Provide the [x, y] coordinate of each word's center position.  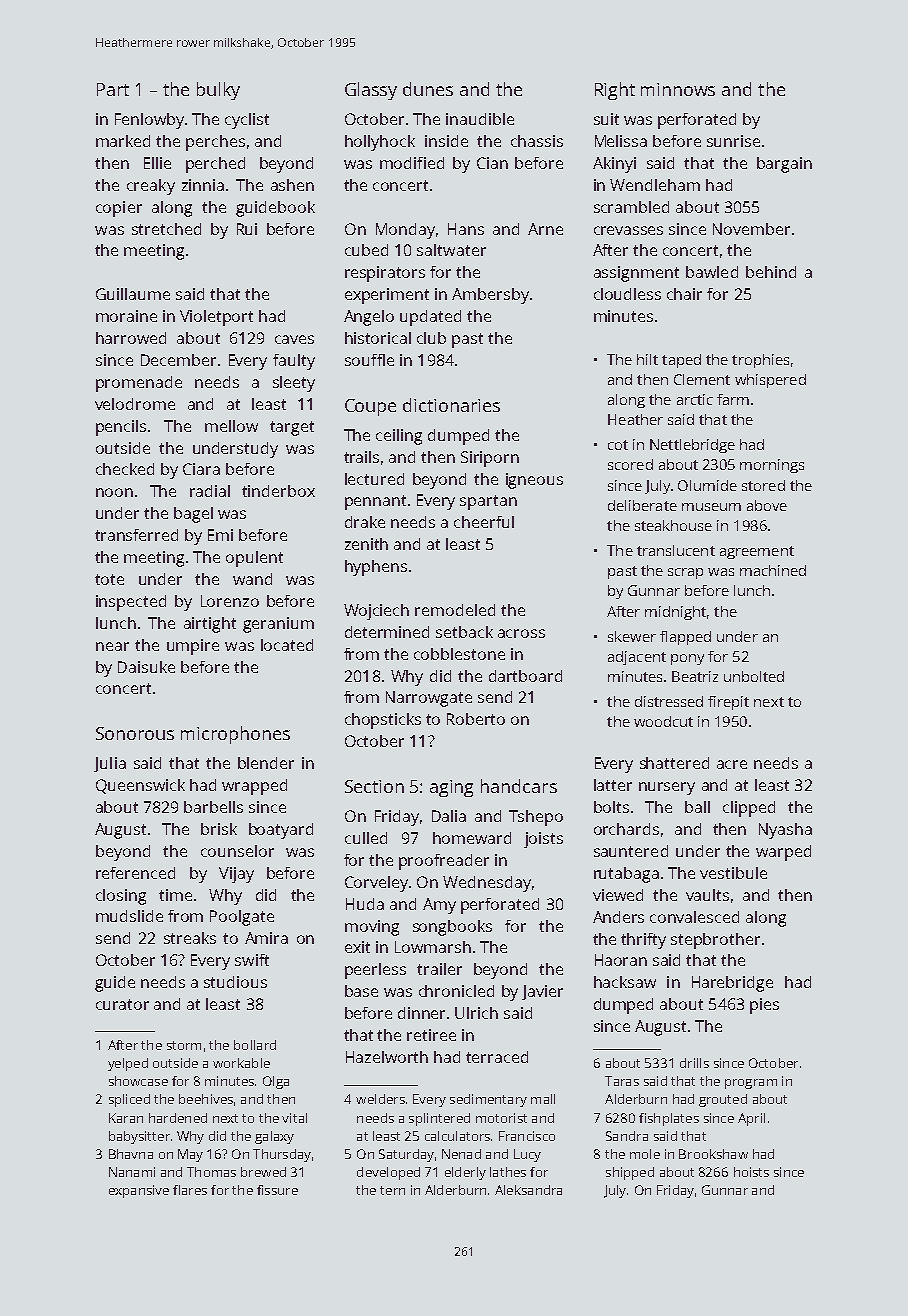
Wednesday [487, 884]
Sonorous [135, 733]
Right [615, 91]
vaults [707, 895]
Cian [492, 163]
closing [121, 897]
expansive [139, 1191]
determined [387, 632]
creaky [151, 187]
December [178, 360]
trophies [760, 361]
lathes [508, 1172]
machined [773, 570]
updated [430, 318]
